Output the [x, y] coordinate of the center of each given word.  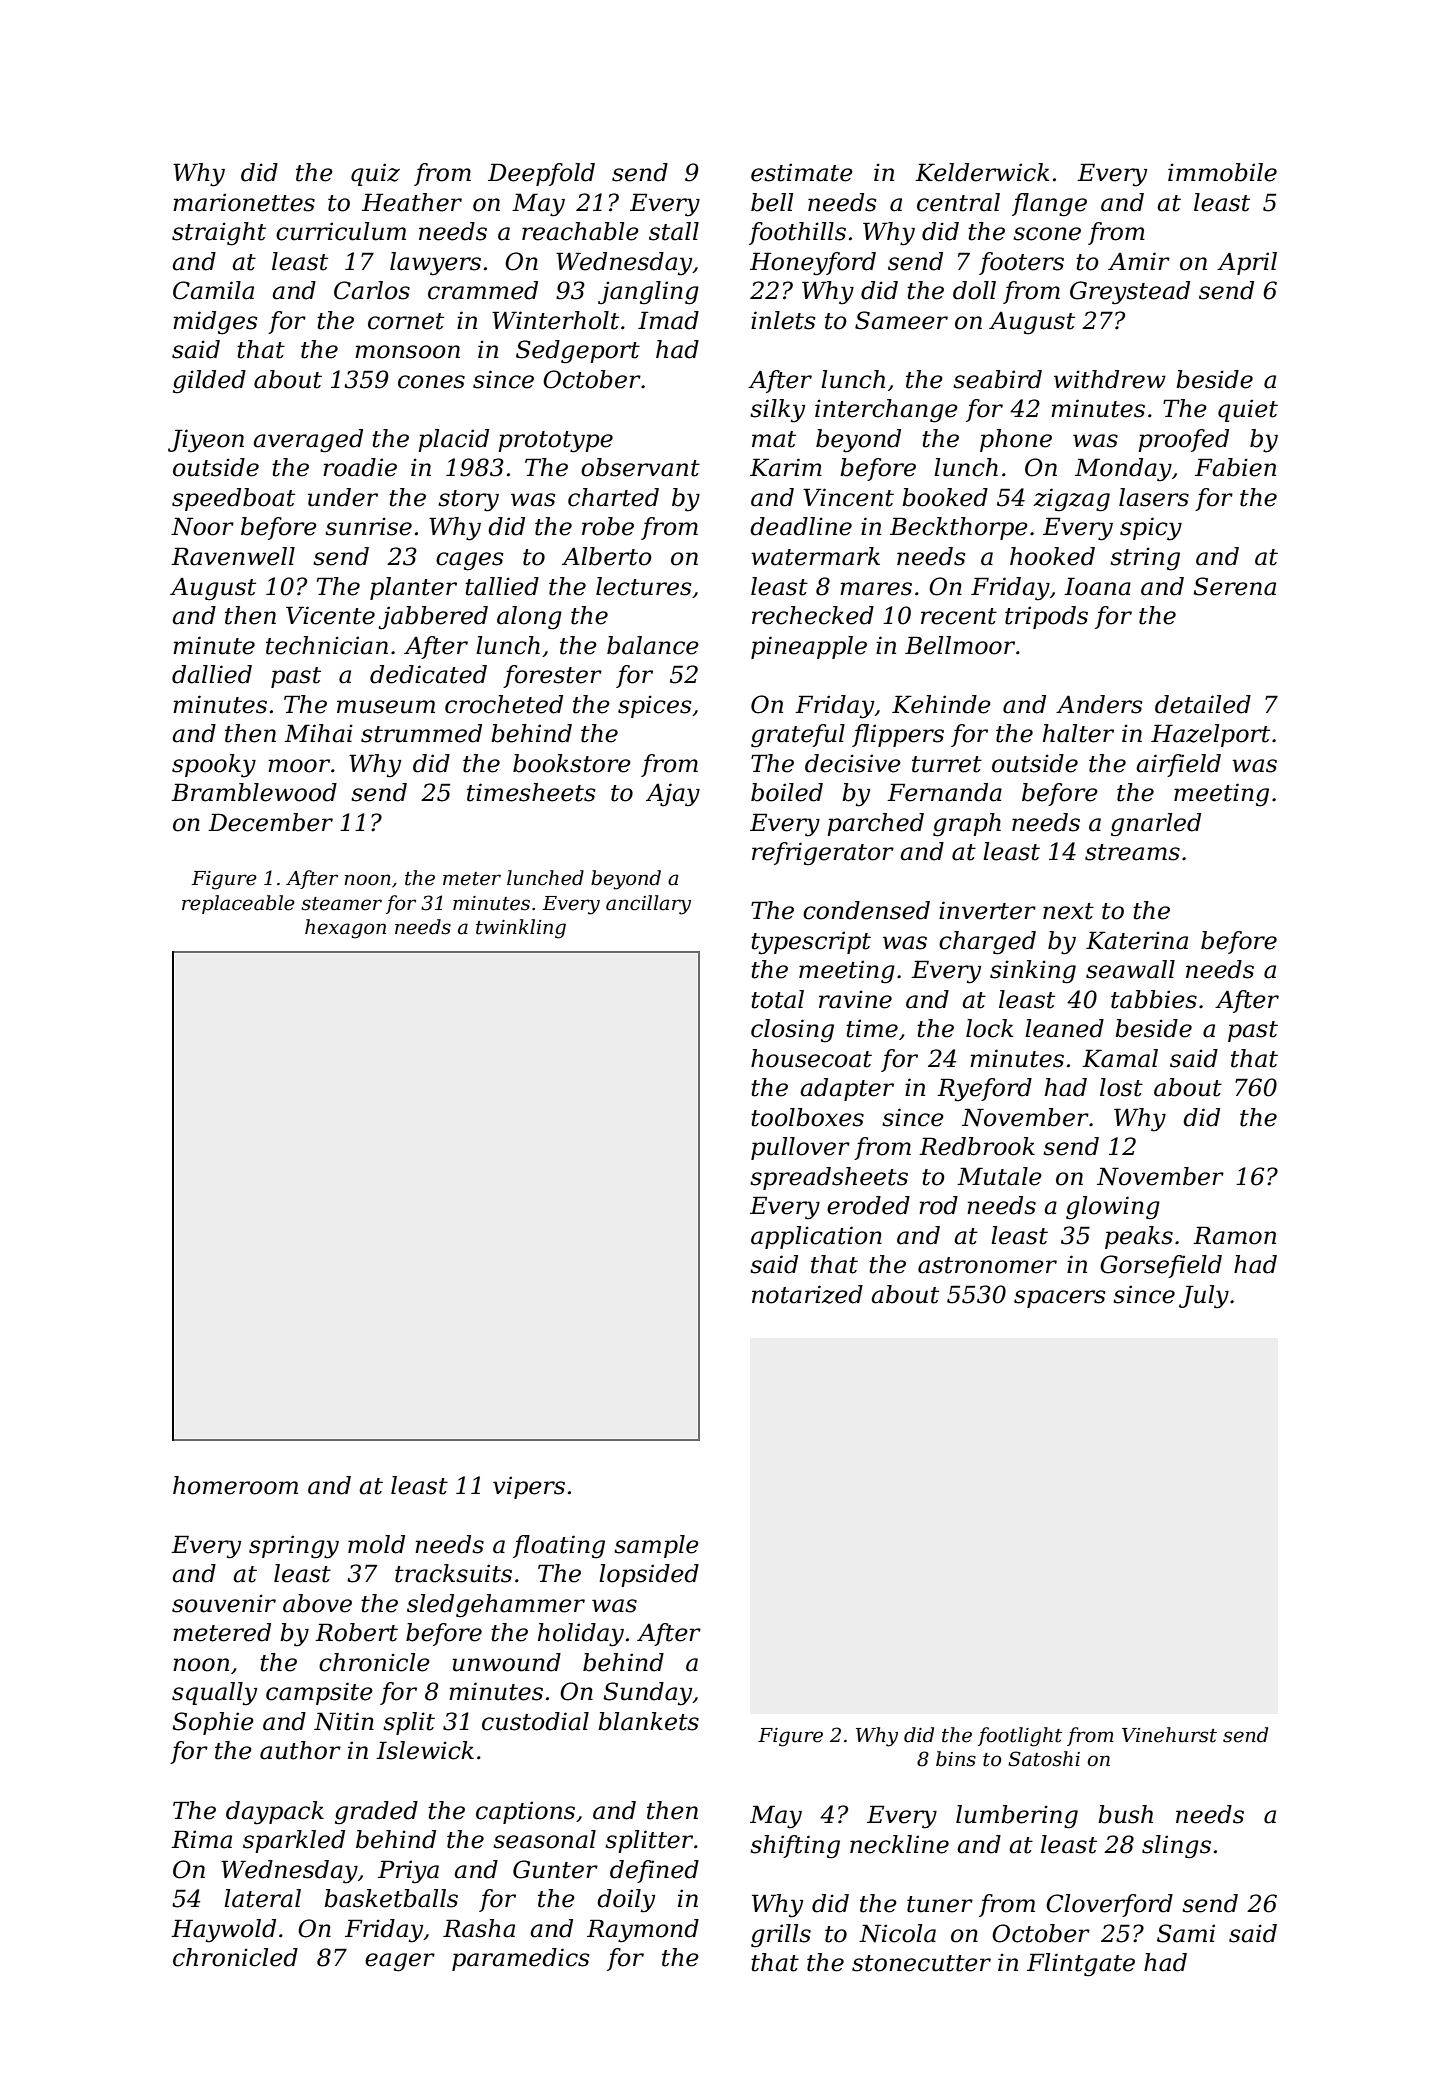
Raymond [643, 1931]
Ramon [1234, 1235]
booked [945, 497]
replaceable [238, 904]
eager [400, 1962]
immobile [1222, 172]
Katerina [1137, 940]
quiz [375, 174]
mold [376, 1544]
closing [792, 1030]
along [529, 618]
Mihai [318, 733]
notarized [807, 1294]
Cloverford [1109, 1905]
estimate [802, 172]
